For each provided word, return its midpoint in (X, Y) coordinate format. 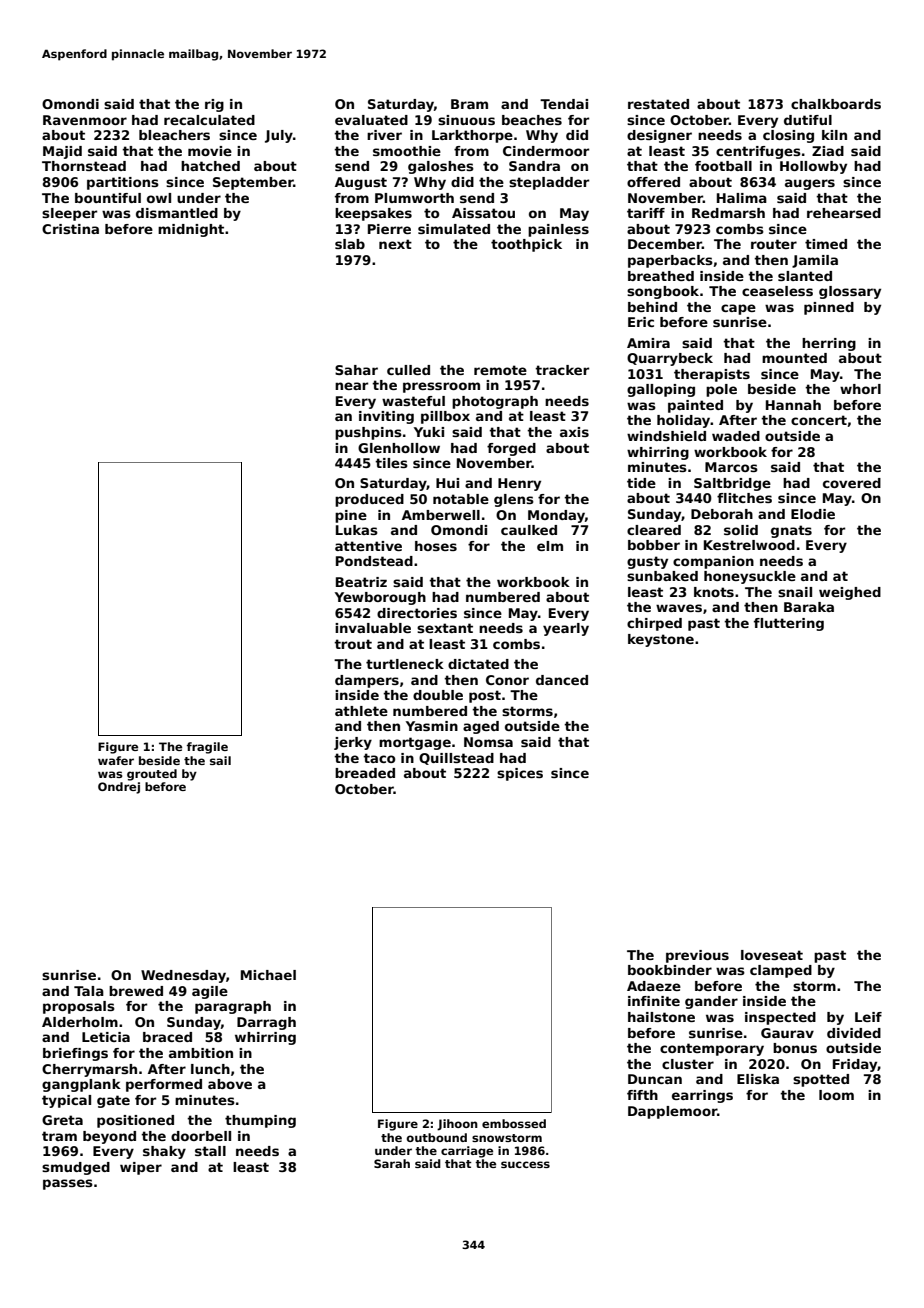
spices (520, 774)
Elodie (813, 514)
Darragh (266, 1023)
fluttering (789, 624)
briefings (75, 1054)
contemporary (712, 1049)
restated (658, 104)
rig (214, 105)
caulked (529, 530)
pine (351, 516)
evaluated (371, 120)
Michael (268, 975)
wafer (116, 760)
